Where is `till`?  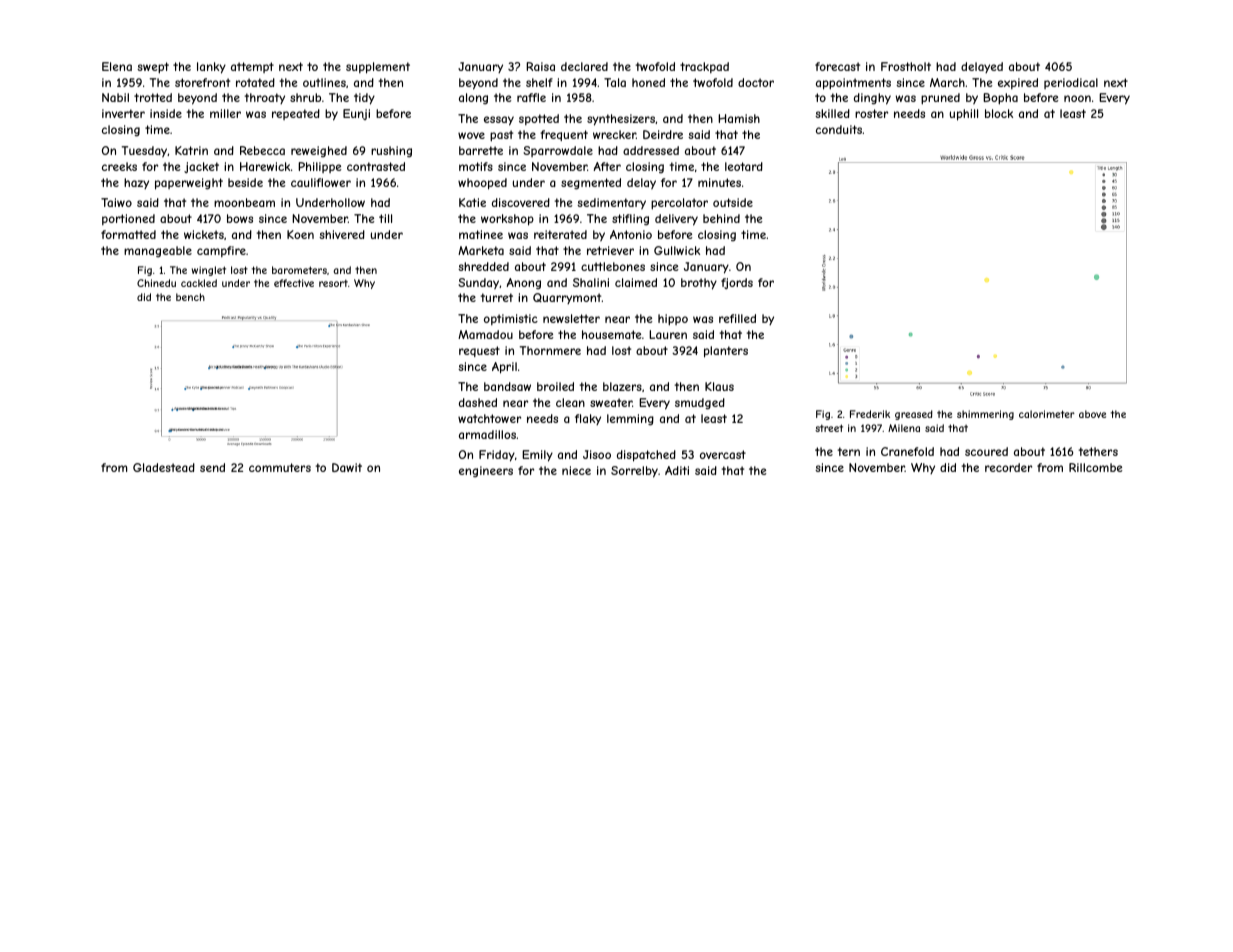
till is located at coordinates (385, 218).
